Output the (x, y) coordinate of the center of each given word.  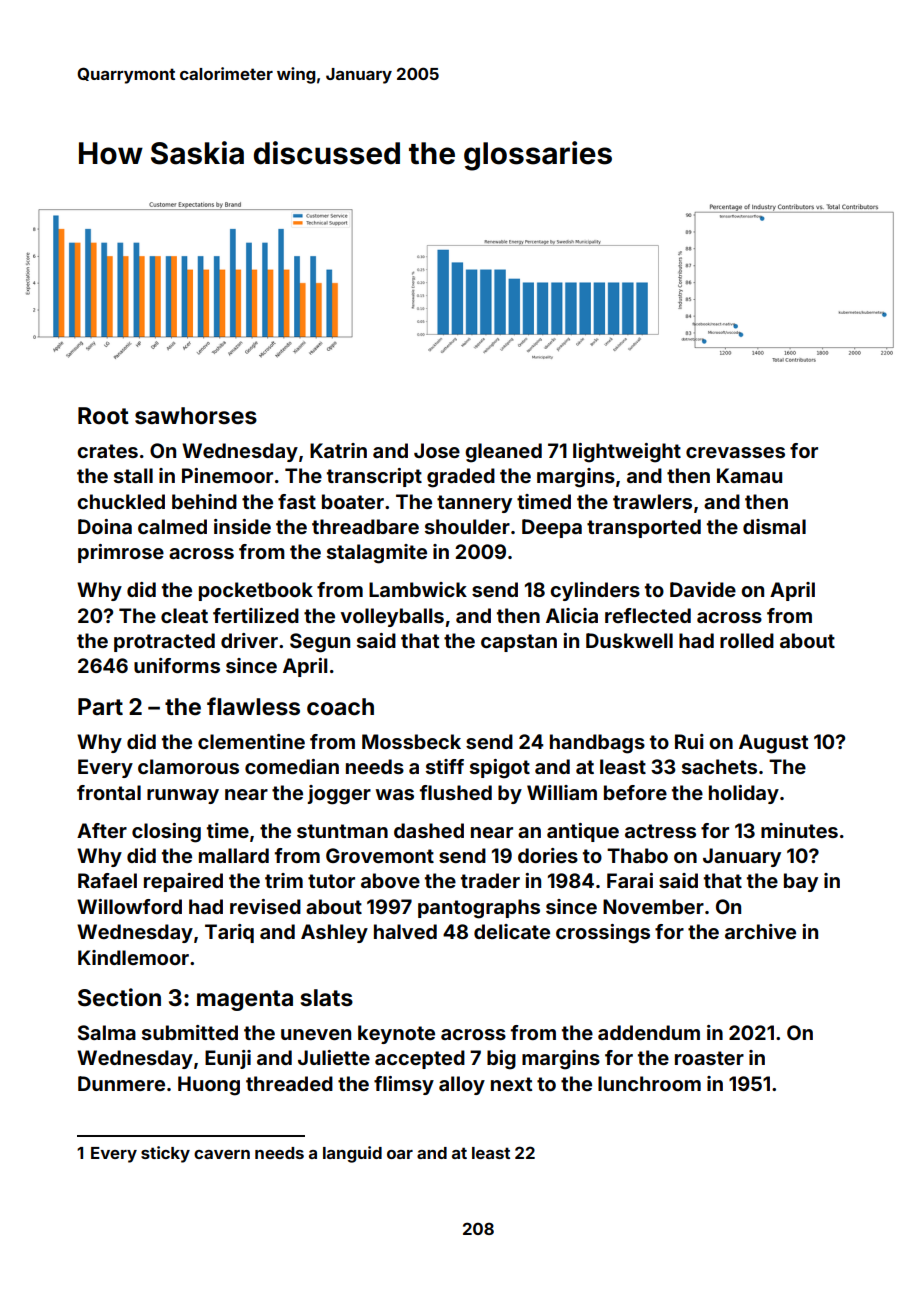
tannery (474, 504)
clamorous (188, 766)
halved (405, 931)
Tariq (229, 933)
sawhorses (196, 416)
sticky (165, 1154)
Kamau (749, 475)
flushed (456, 792)
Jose (437, 450)
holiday (744, 794)
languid (352, 1154)
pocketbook (256, 591)
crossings (603, 934)
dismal (774, 526)
